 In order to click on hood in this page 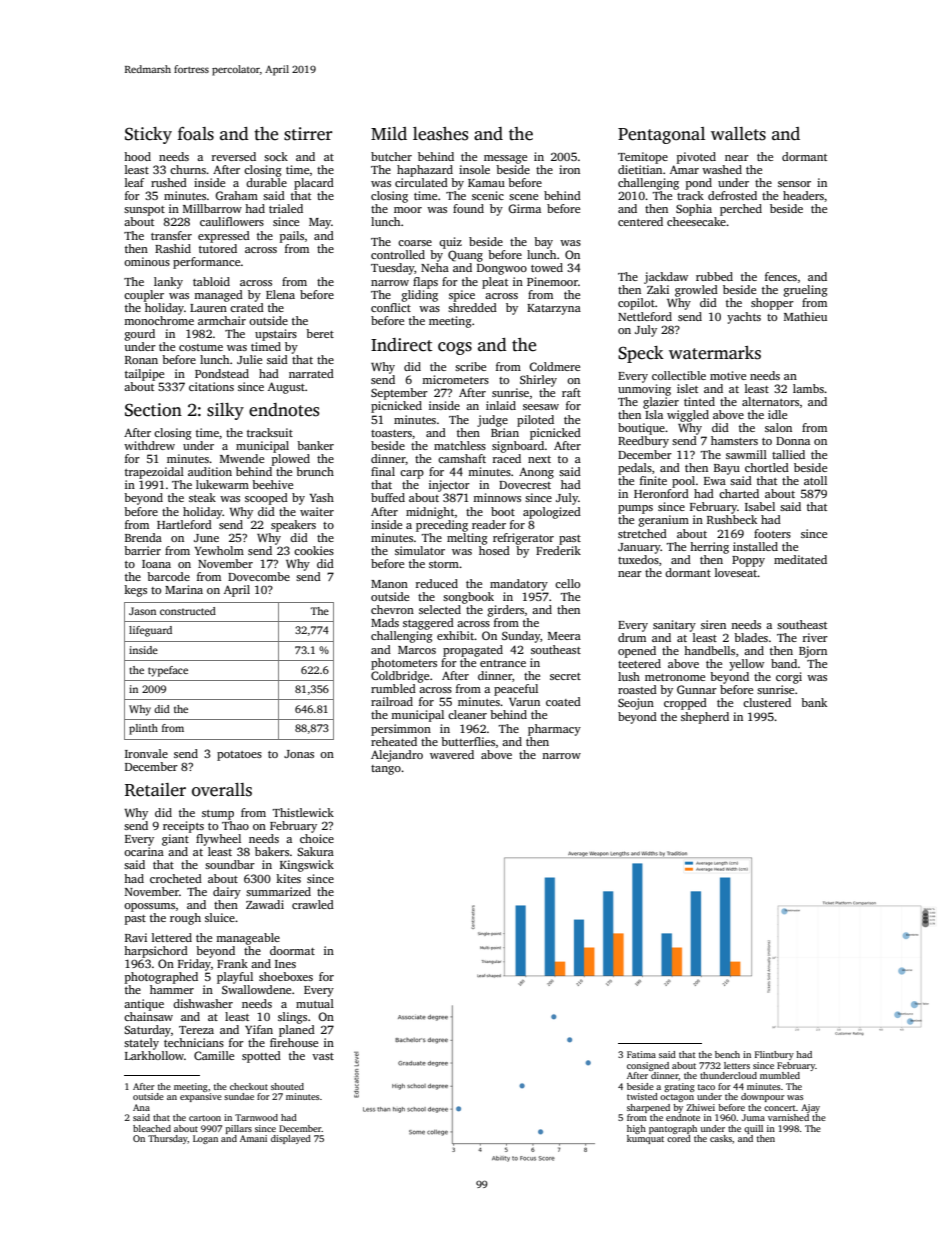, I will do `click(137, 156)`.
